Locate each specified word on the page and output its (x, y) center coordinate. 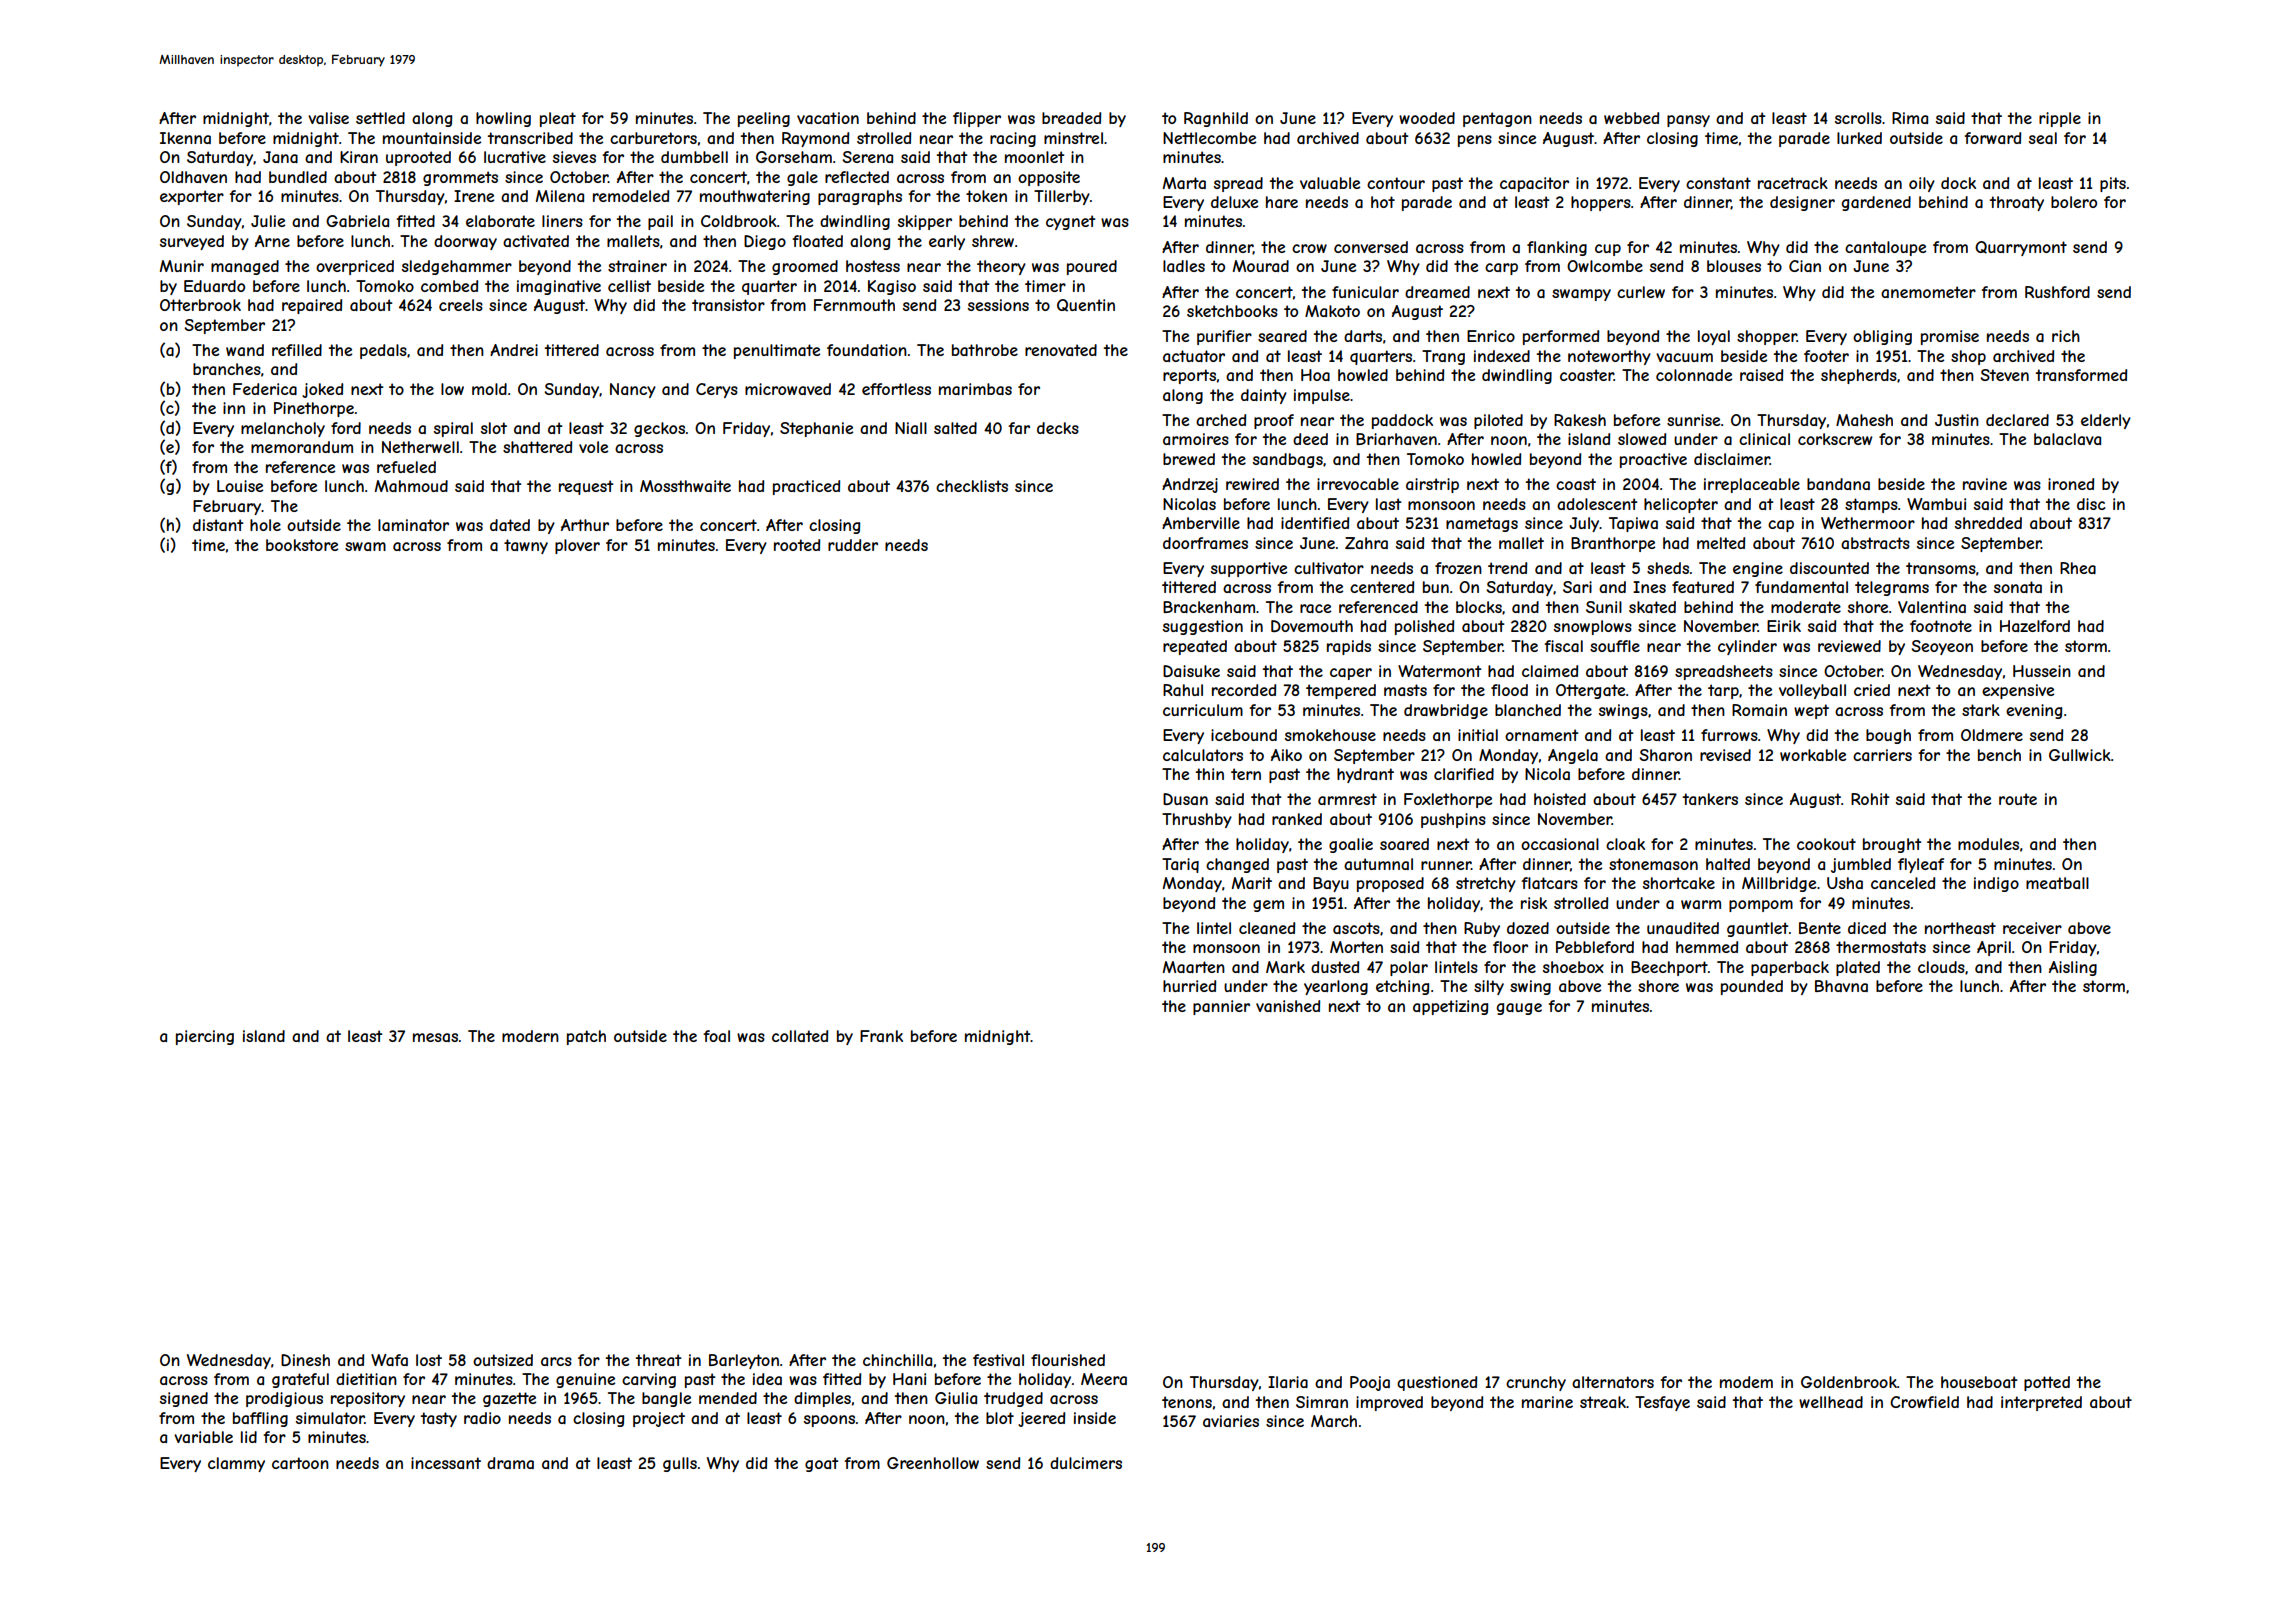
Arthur (585, 525)
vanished (1288, 1006)
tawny (526, 546)
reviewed (1849, 646)
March (1334, 1421)
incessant (446, 1463)
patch (586, 1037)
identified (1315, 523)
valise (328, 118)
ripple (2060, 119)
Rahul (1183, 690)
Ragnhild (1216, 119)
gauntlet (1758, 929)
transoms (1941, 568)
